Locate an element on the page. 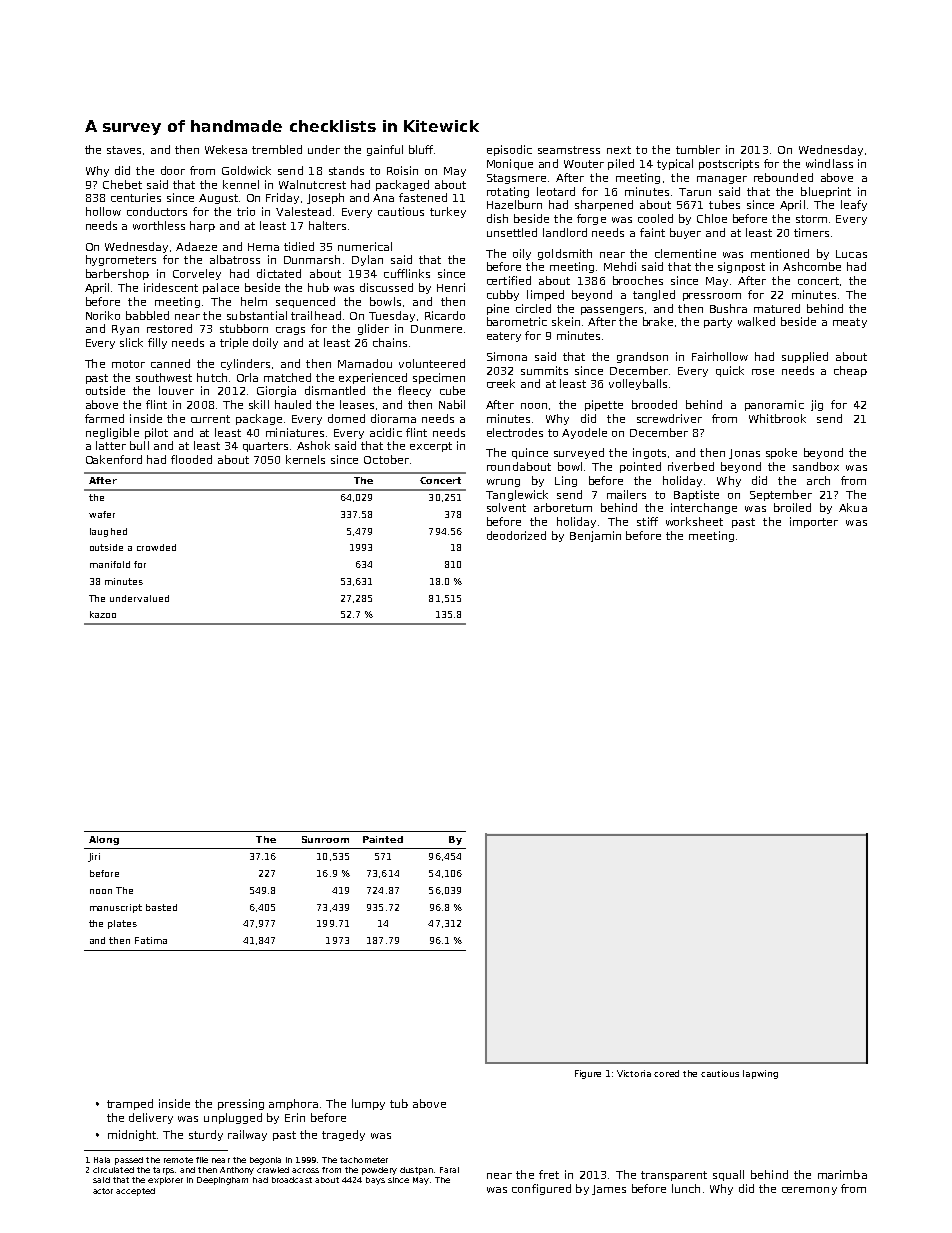  Fatima is located at coordinates (151, 940).
